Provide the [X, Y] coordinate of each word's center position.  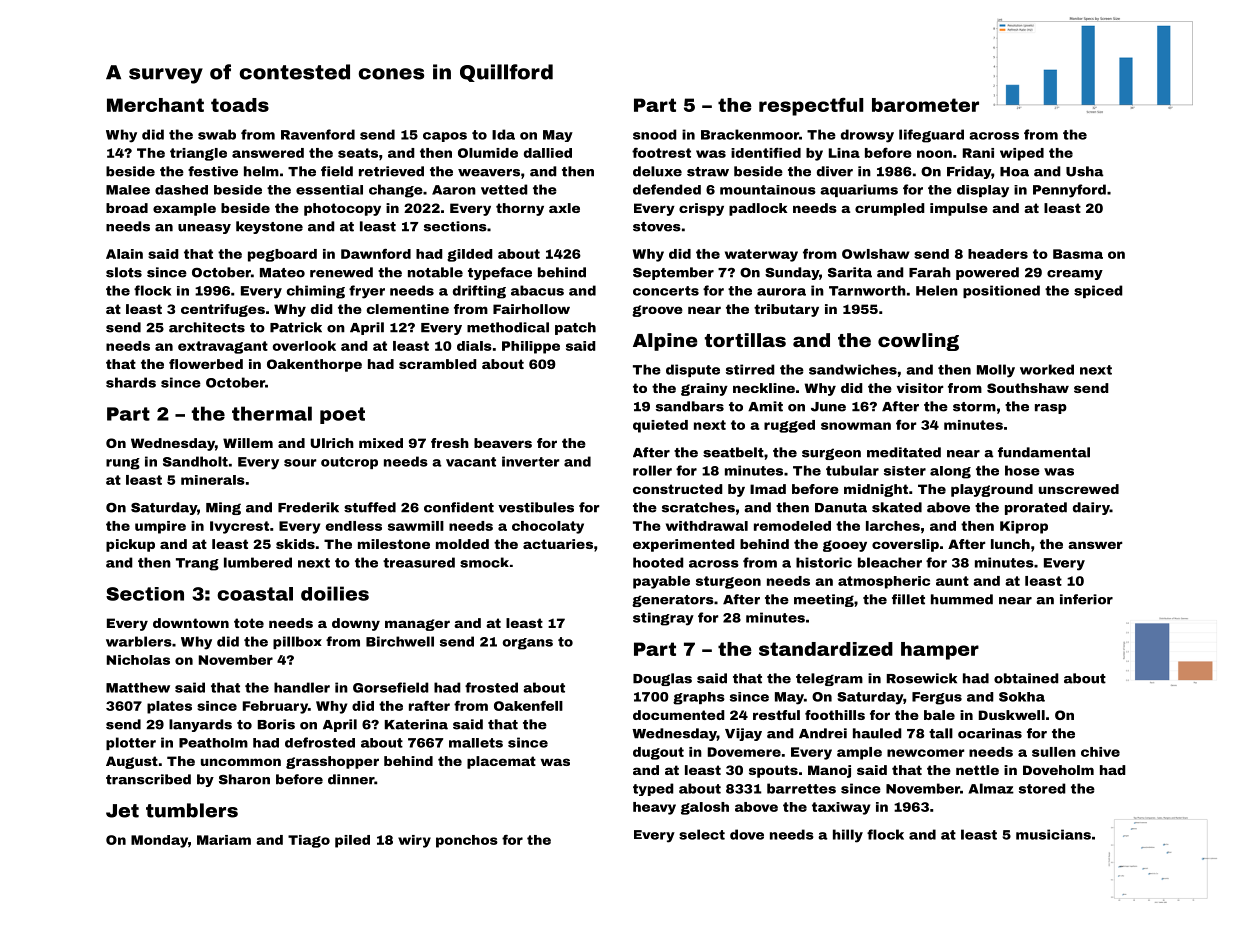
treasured [419, 562]
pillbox [297, 642]
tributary [786, 310]
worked [1047, 369]
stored [1042, 788]
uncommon [241, 762]
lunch [1010, 544]
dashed [181, 190]
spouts [773, 771]
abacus [537, 290]
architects [207, 327]
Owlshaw [876, 254]
